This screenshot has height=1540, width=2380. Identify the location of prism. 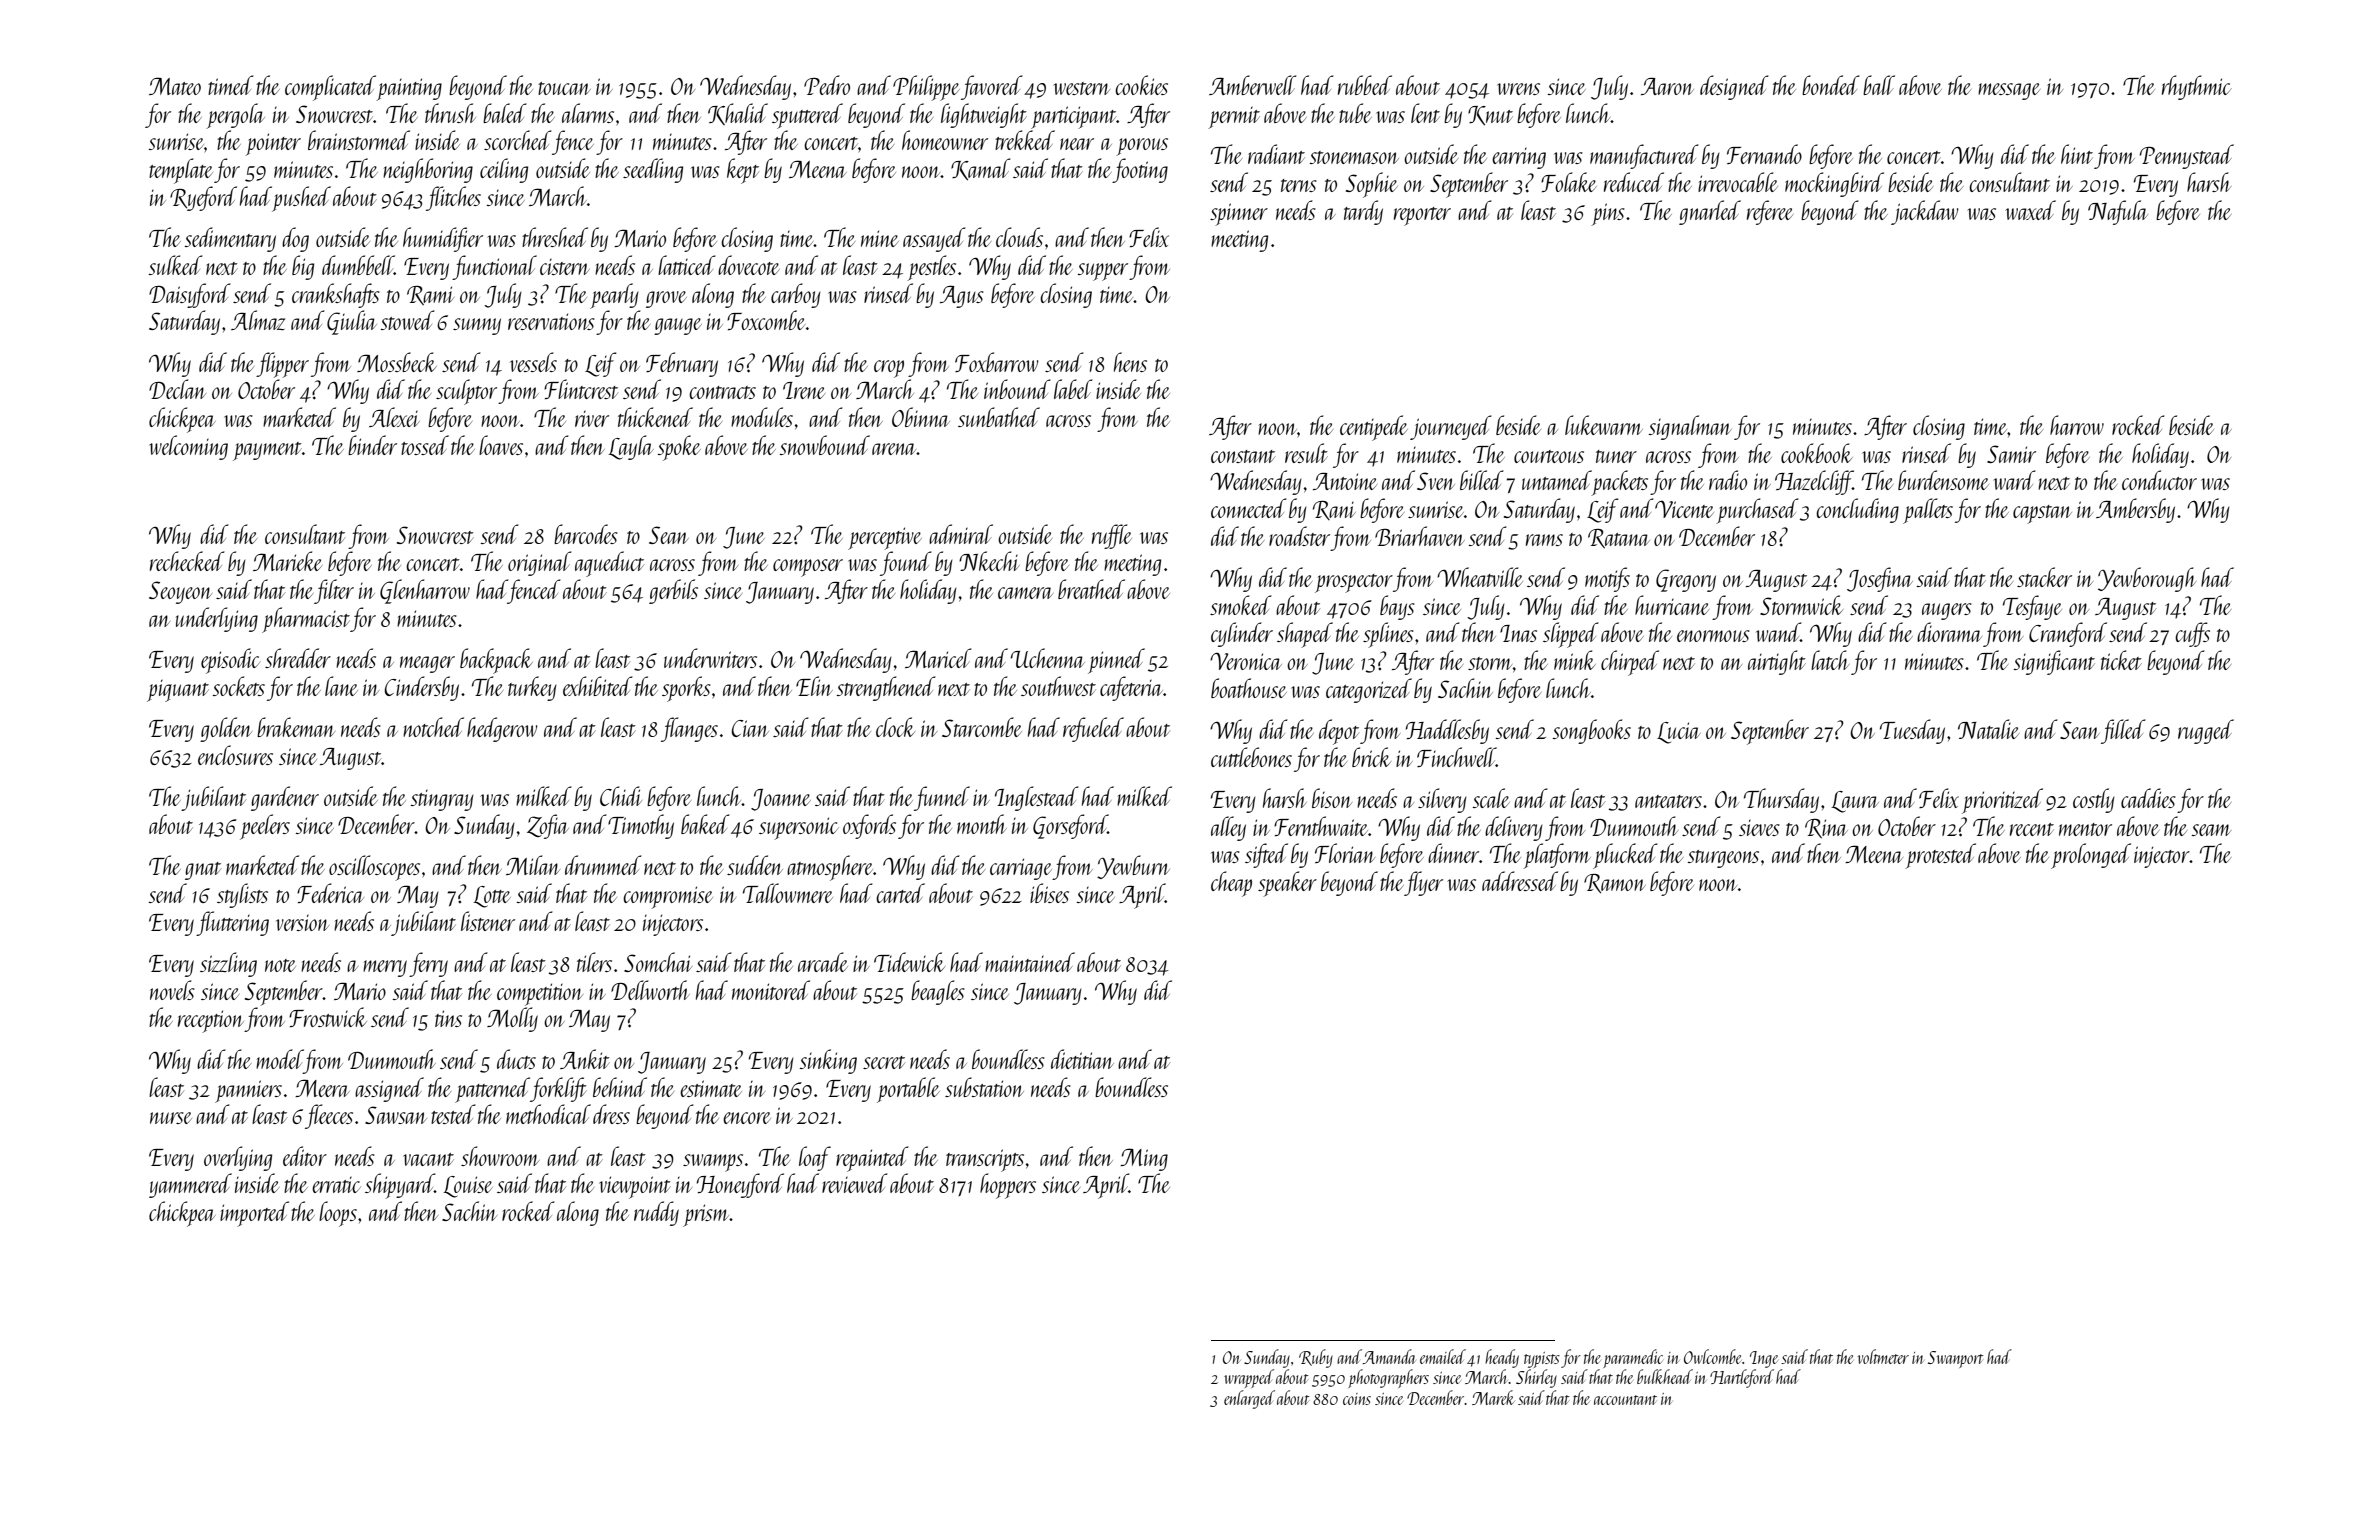
(706, 1215).
